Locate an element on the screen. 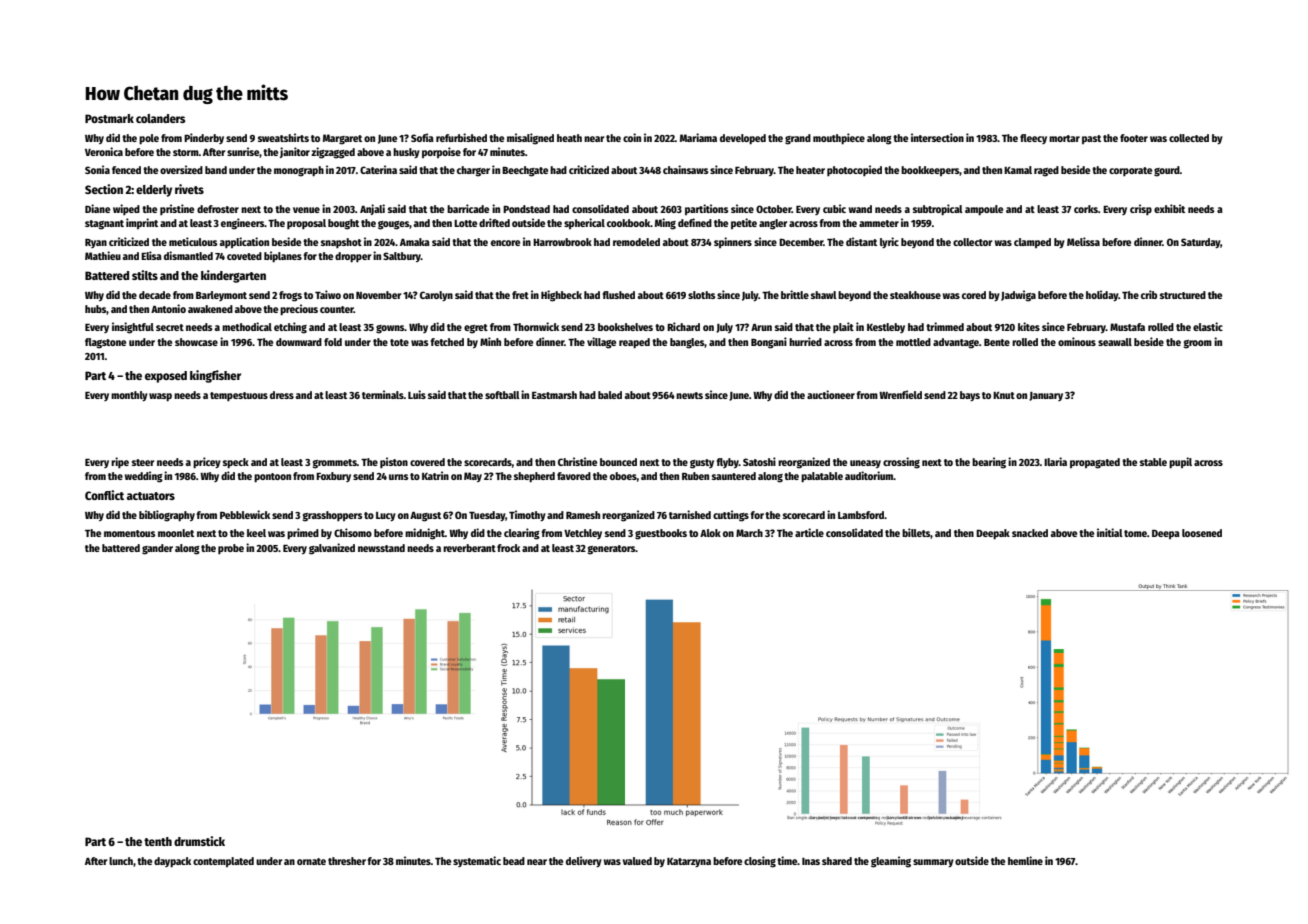 This screenshot has height=924, width=1308. Satoshi is located at coordinates (759, 461).
